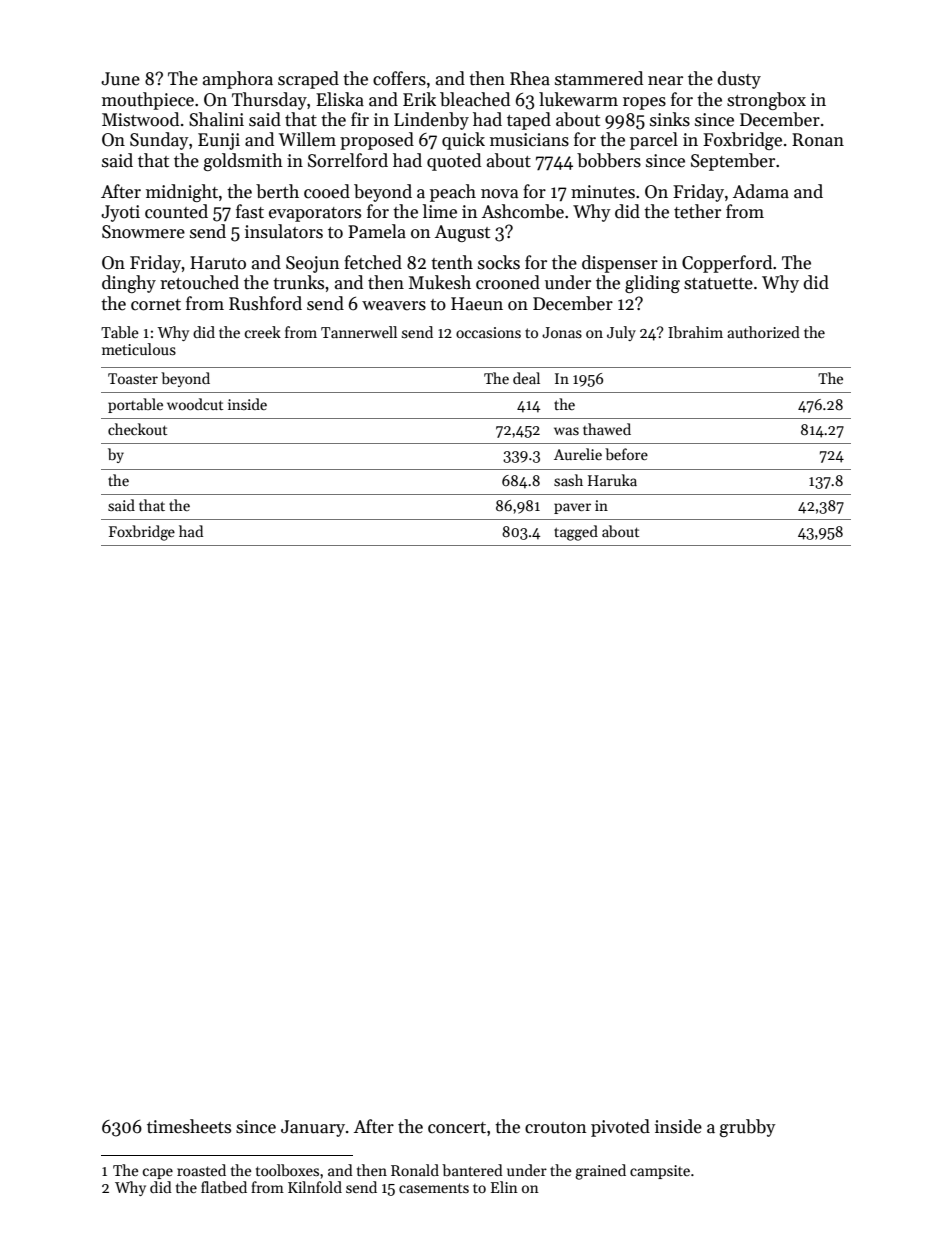  I want to click on near, so click(665, 81).
